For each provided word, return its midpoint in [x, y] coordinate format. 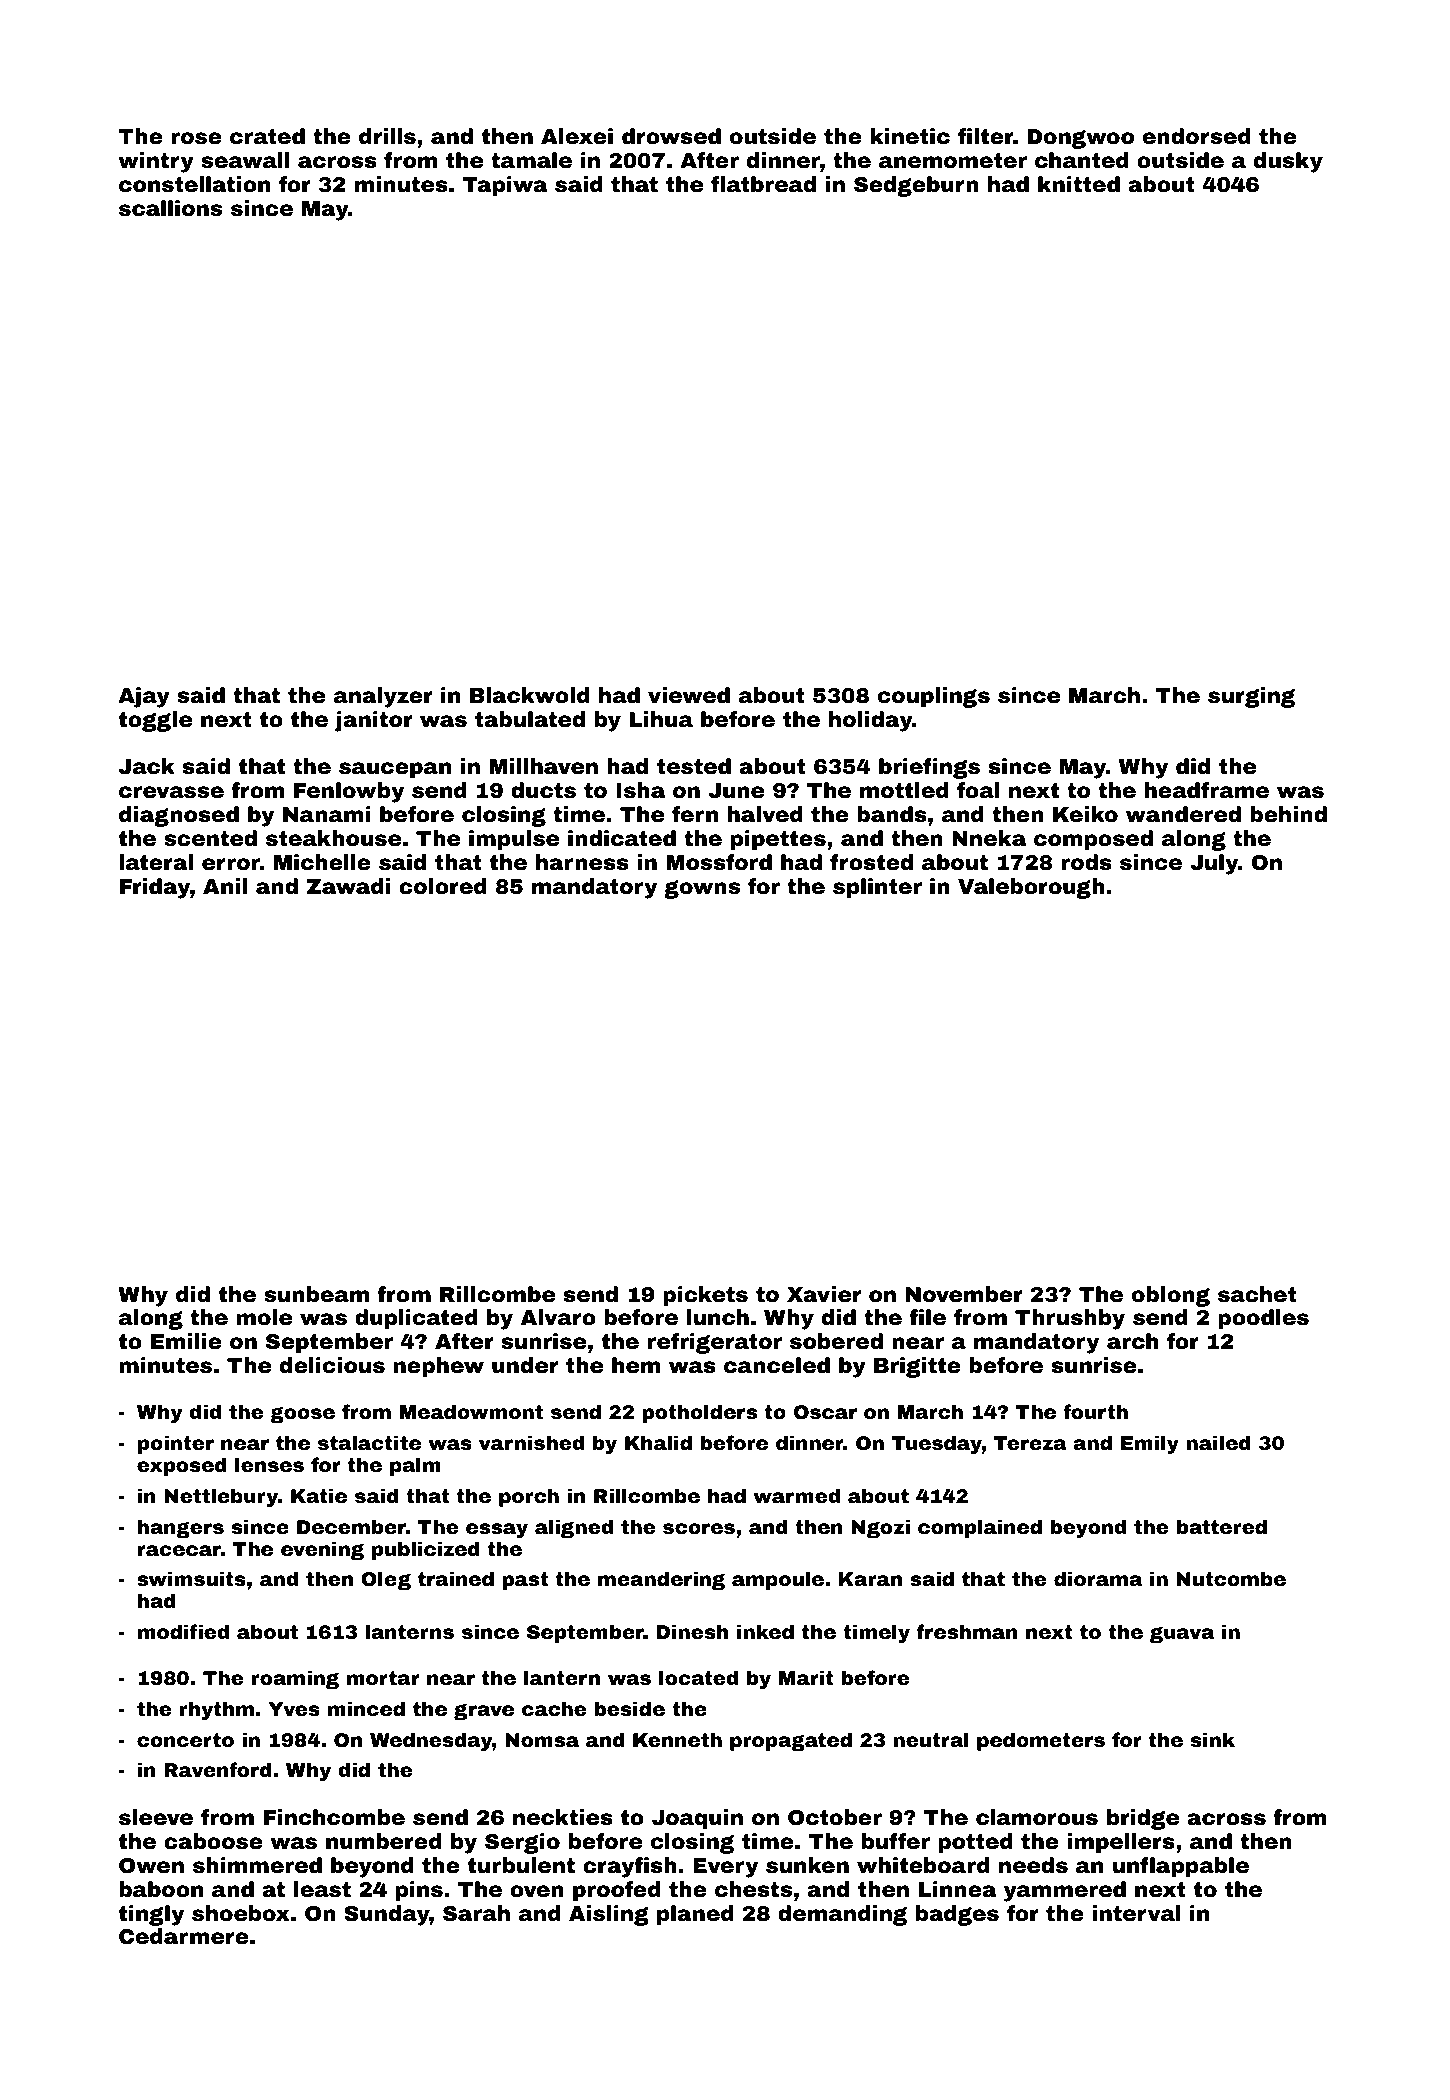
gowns [702, 889]
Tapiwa [505, 186]
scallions [170, 208]
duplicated [416, 1319]
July [1214, 864]
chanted [1082, 160]
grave [484, 1711]
